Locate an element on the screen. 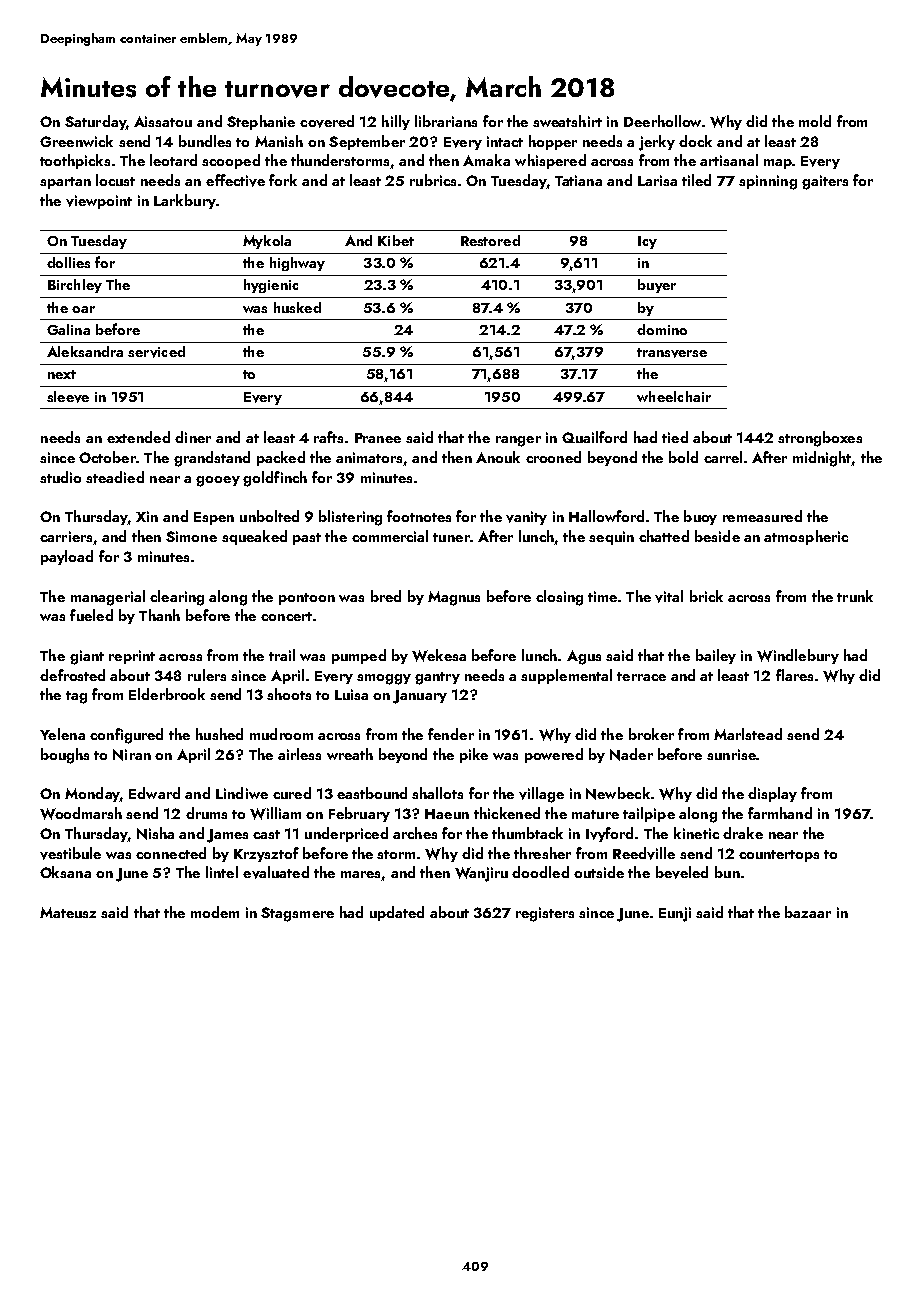  supplemental is located at coordinates (566, 676).
